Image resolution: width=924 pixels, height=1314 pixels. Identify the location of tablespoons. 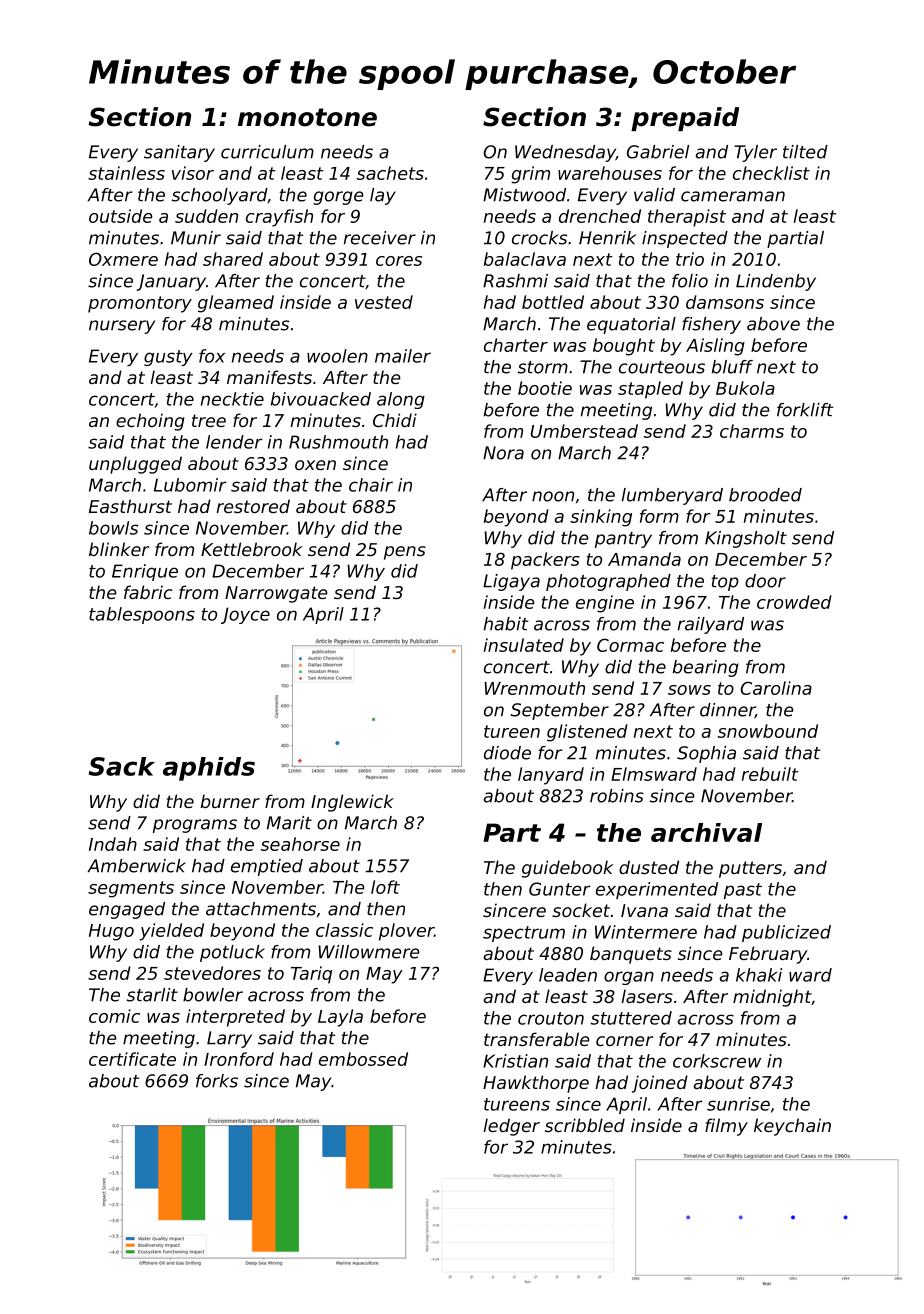
(142, 615).
